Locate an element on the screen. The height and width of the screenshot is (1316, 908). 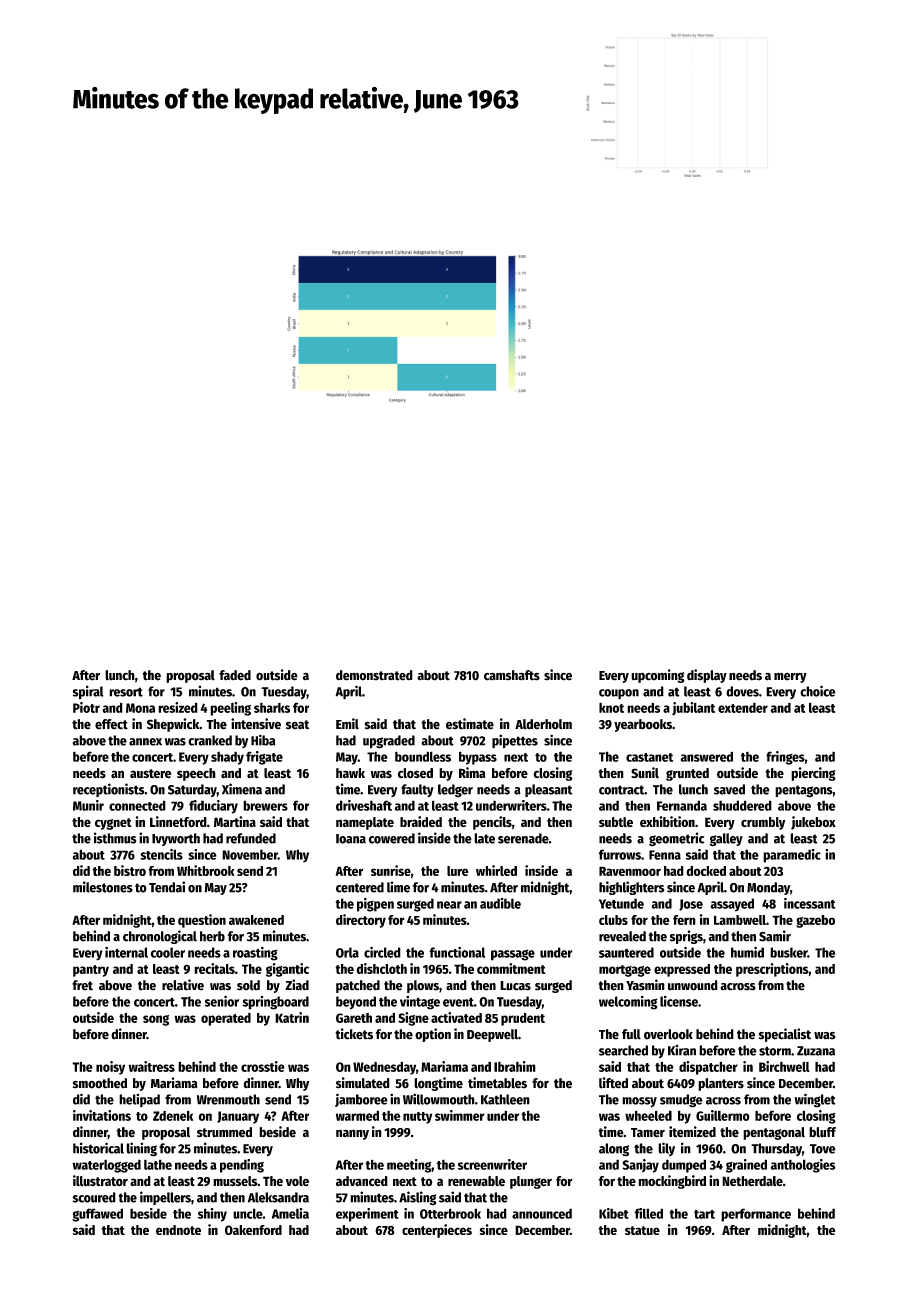
Ziad is located at coordinates (297, 985).
